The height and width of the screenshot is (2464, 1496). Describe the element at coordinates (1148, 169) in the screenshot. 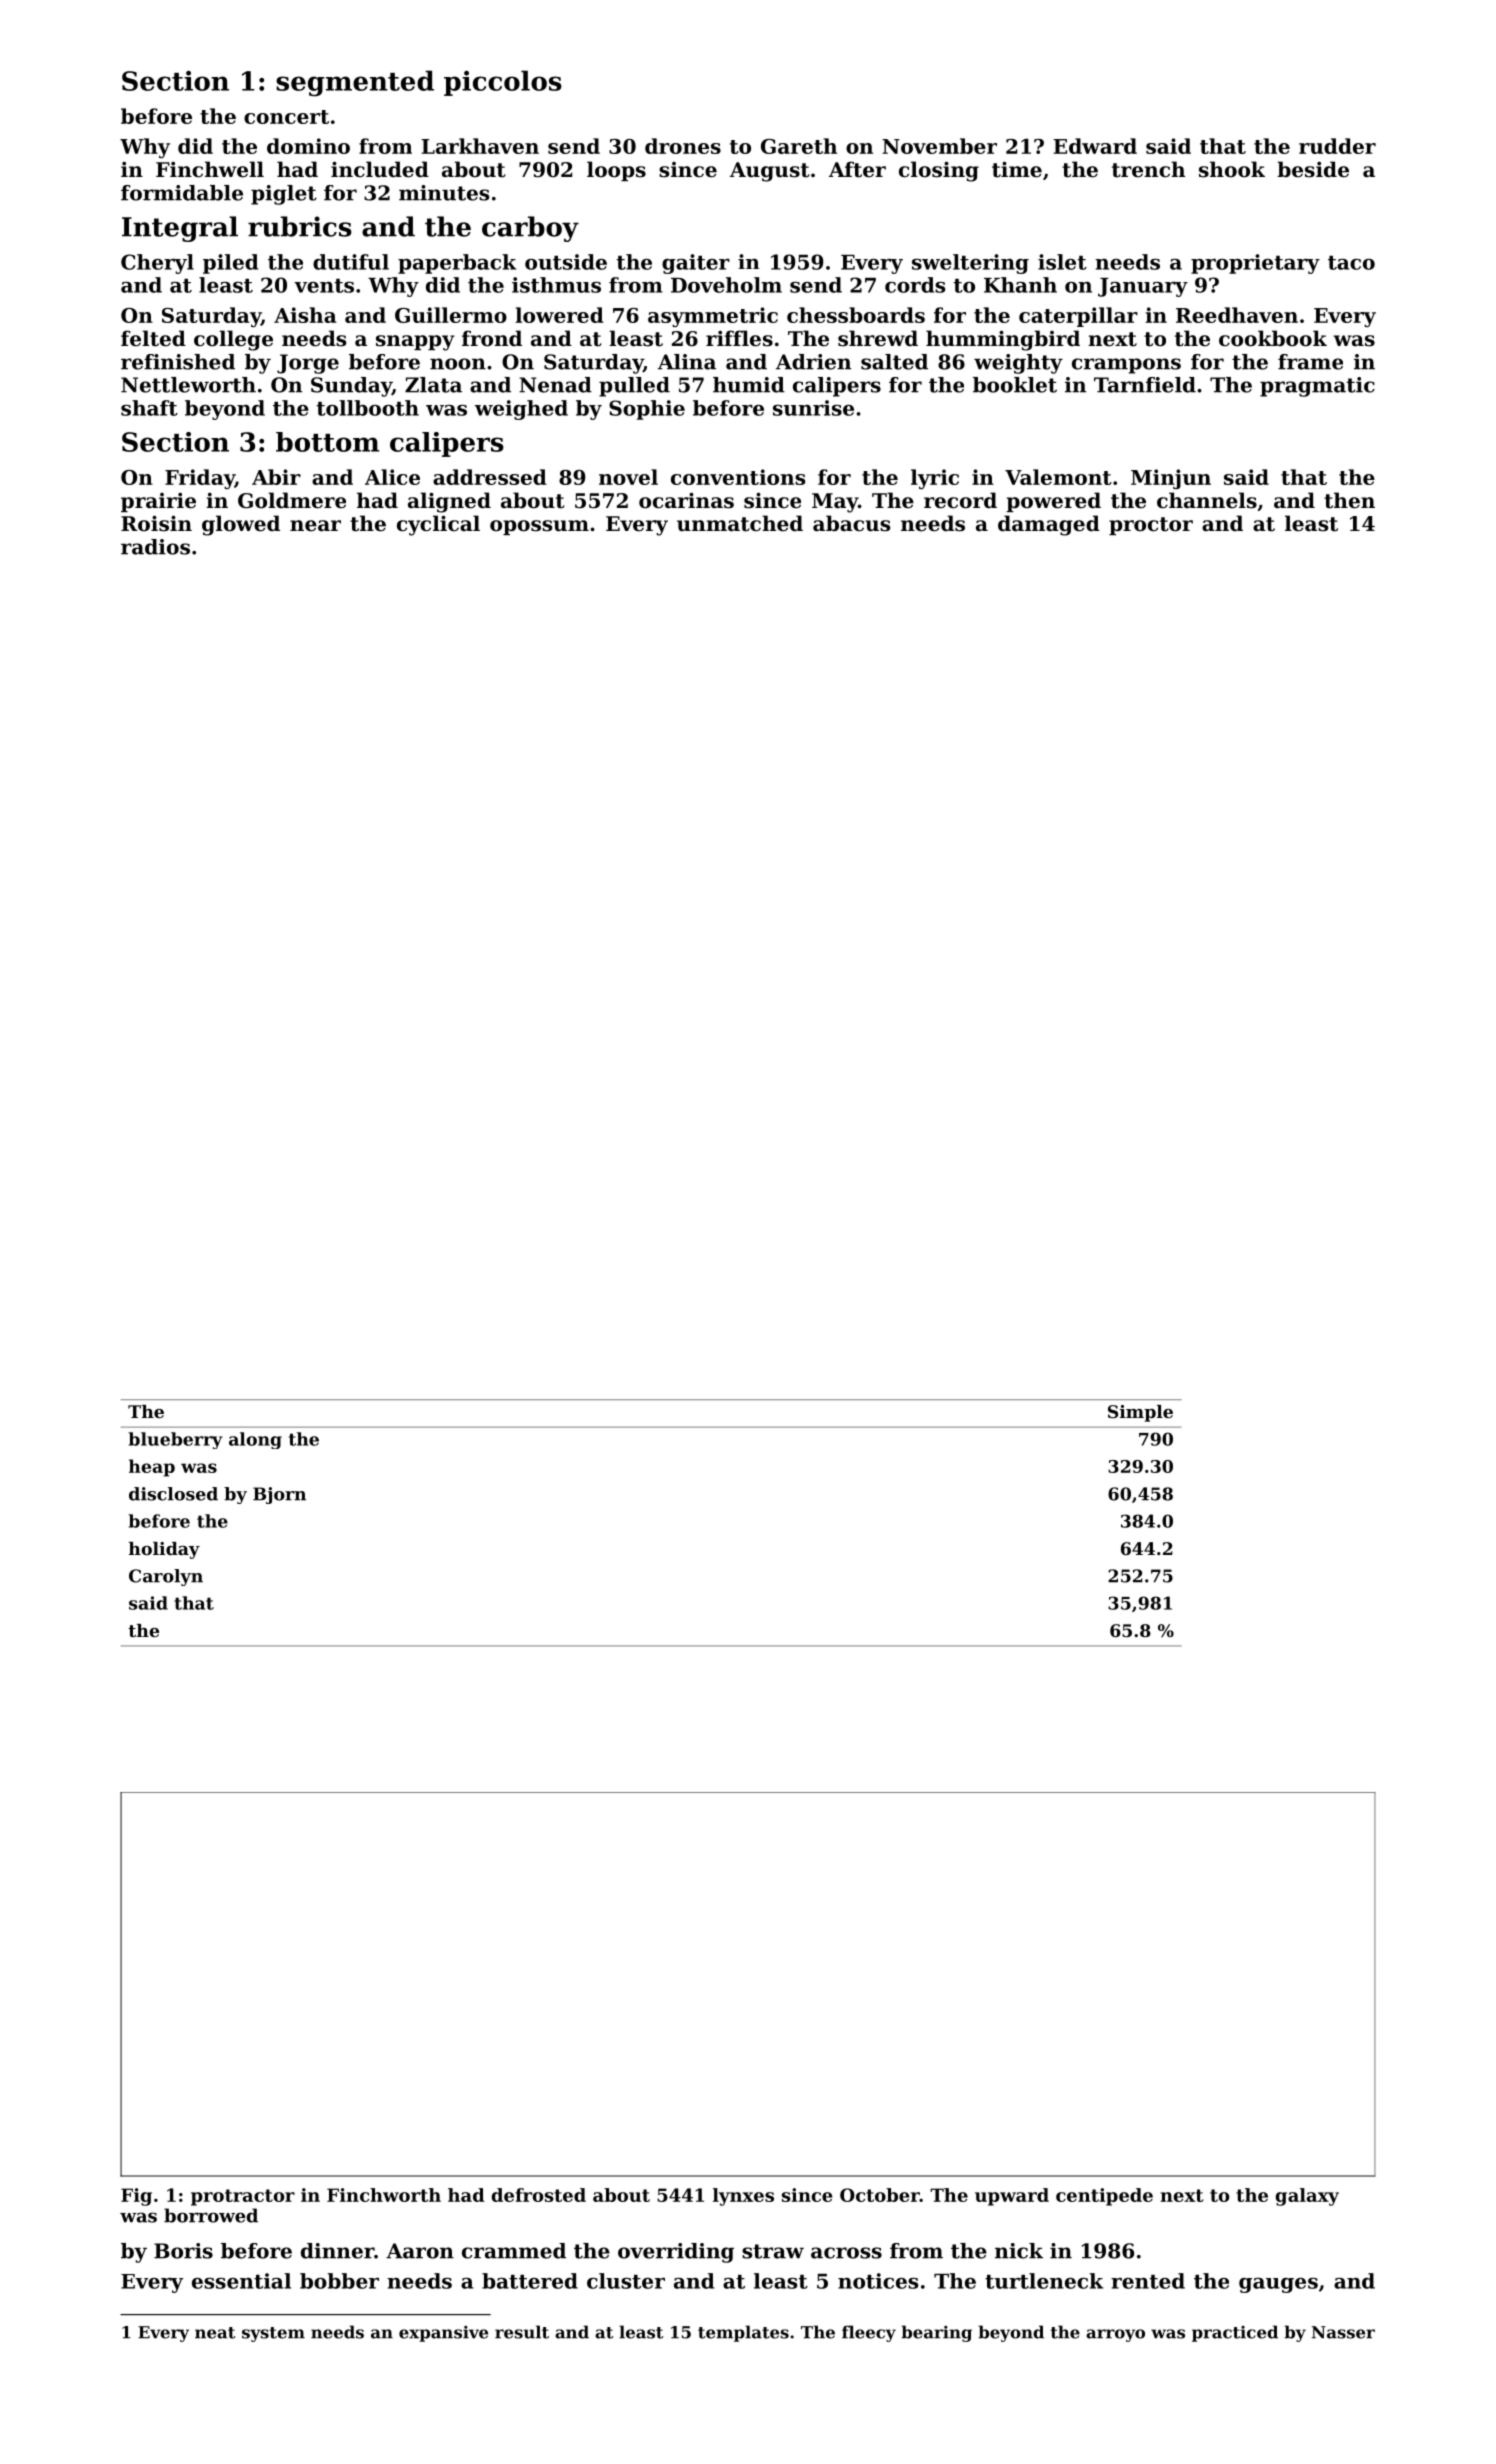

I see `trench` at that location.
